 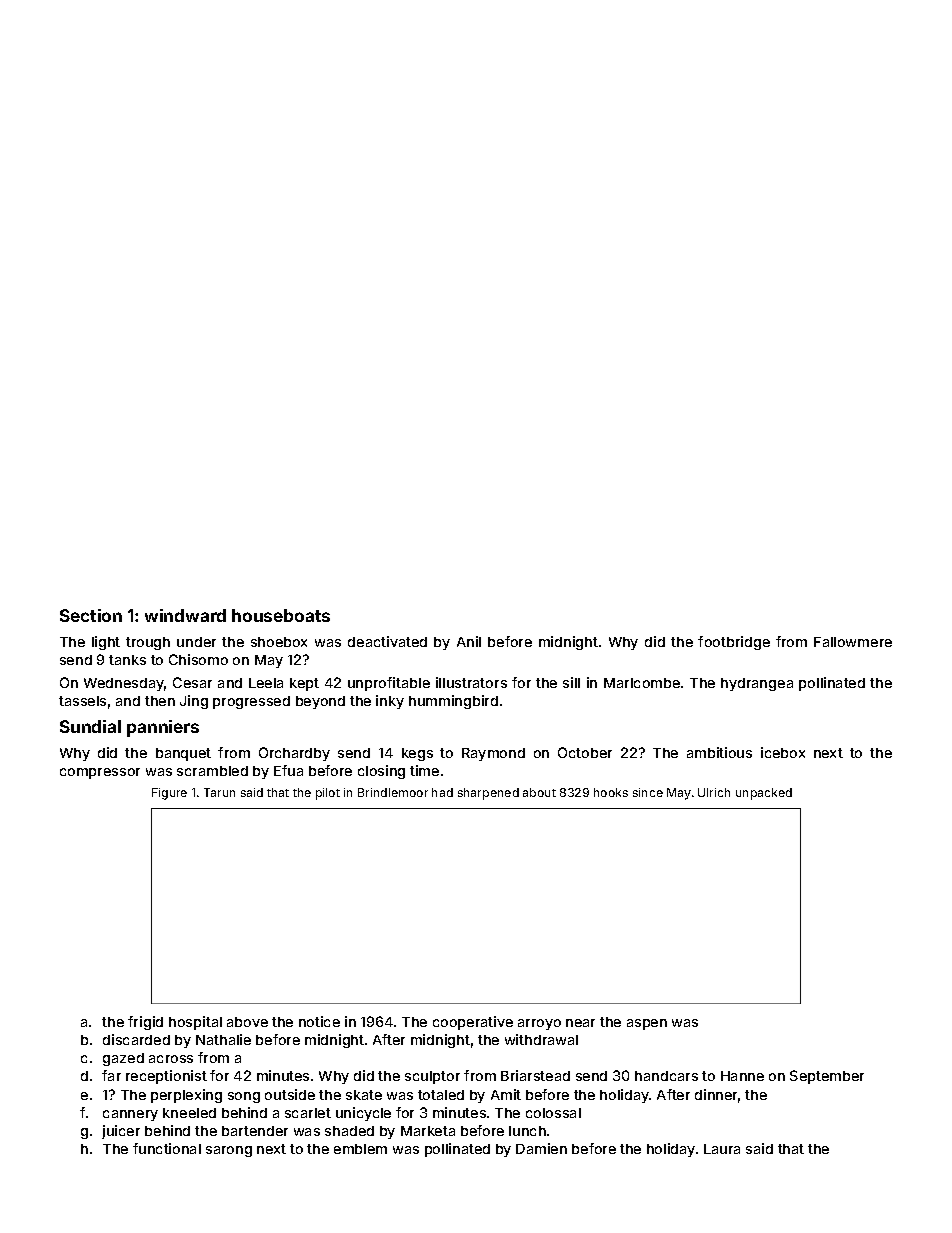 I want to click on unpacked, so click(x=764, y=794).
